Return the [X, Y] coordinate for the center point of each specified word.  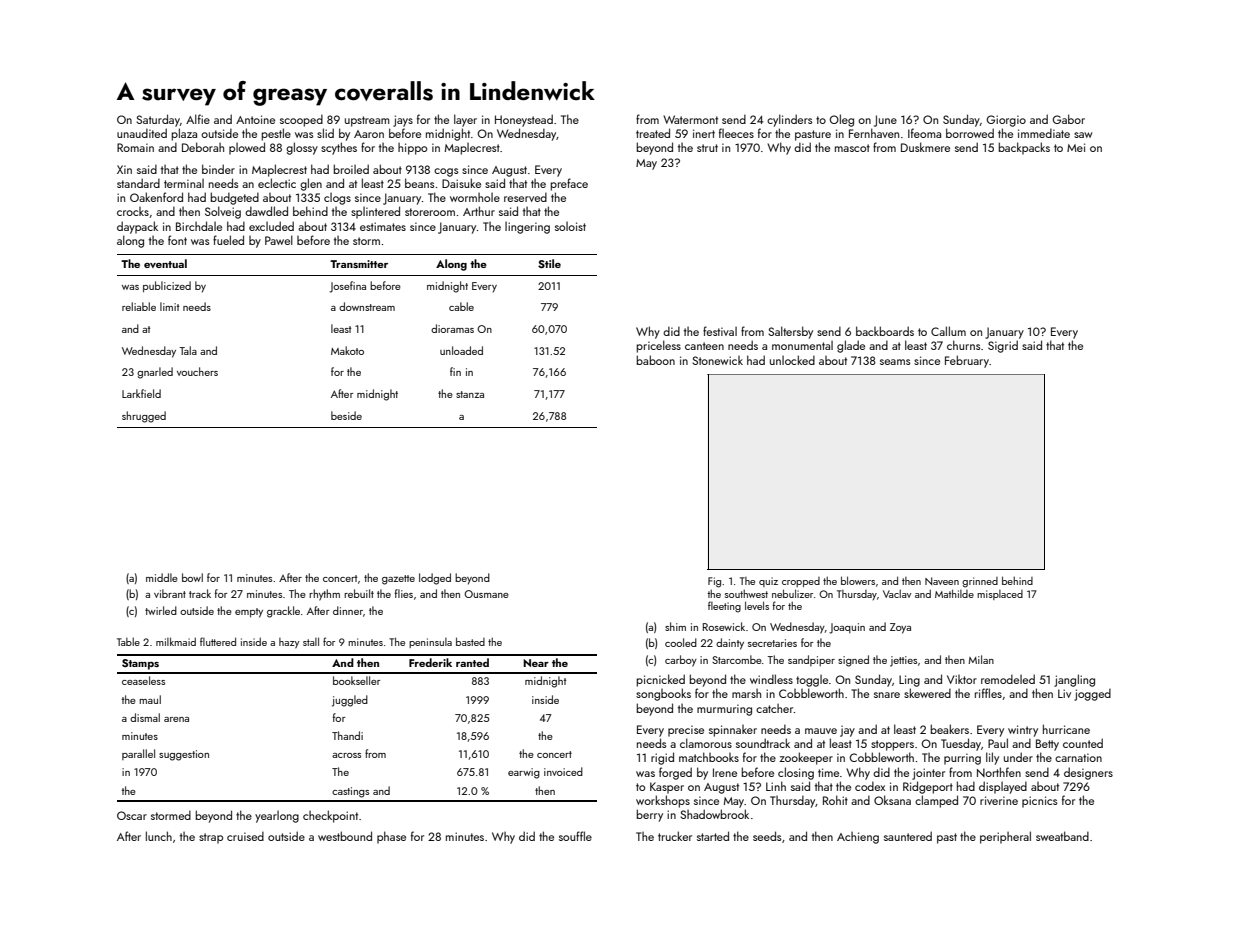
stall [311, 641]
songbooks [663, 694]
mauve [821, 731]
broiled [351, 169]
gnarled [155, 373]
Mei [1076, 147]
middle [162, 577]
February [967, 361]
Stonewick [717, 360]
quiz [768, 582]
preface [569, 184]
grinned [980, 582]
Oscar [132, 815]
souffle [575, 836]
